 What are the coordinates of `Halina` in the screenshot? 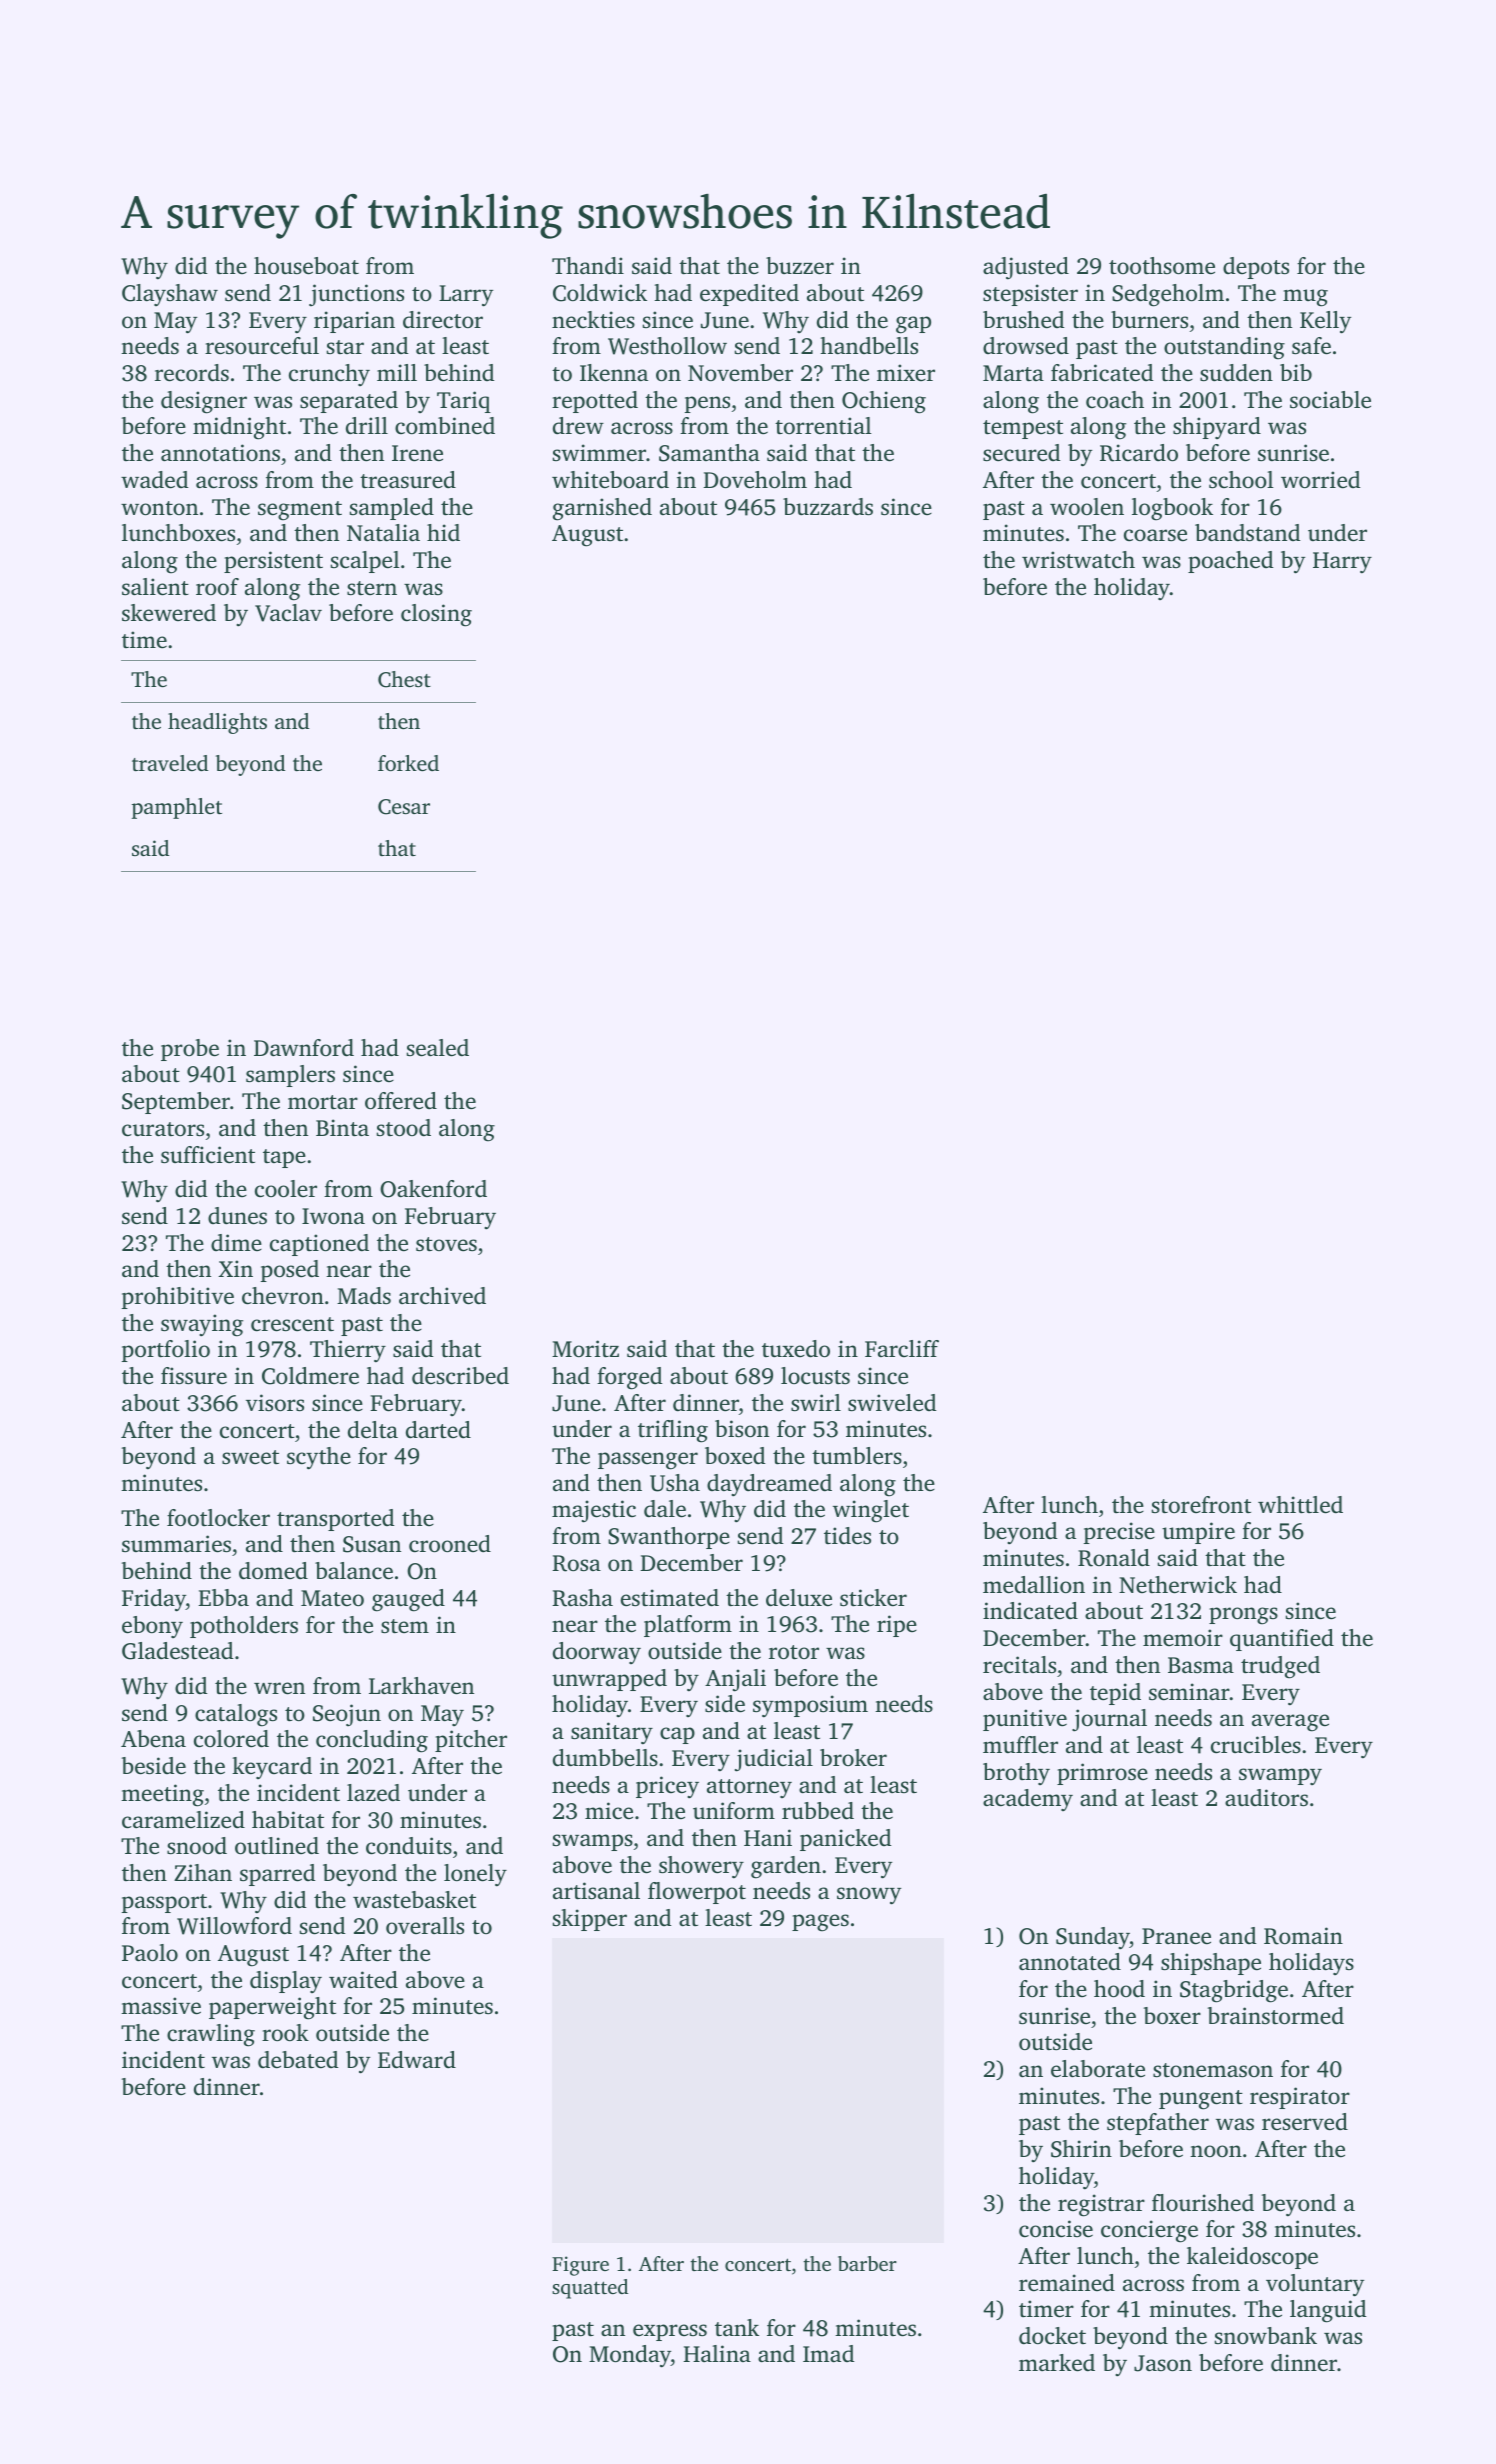 It's located at (717, 2353).
